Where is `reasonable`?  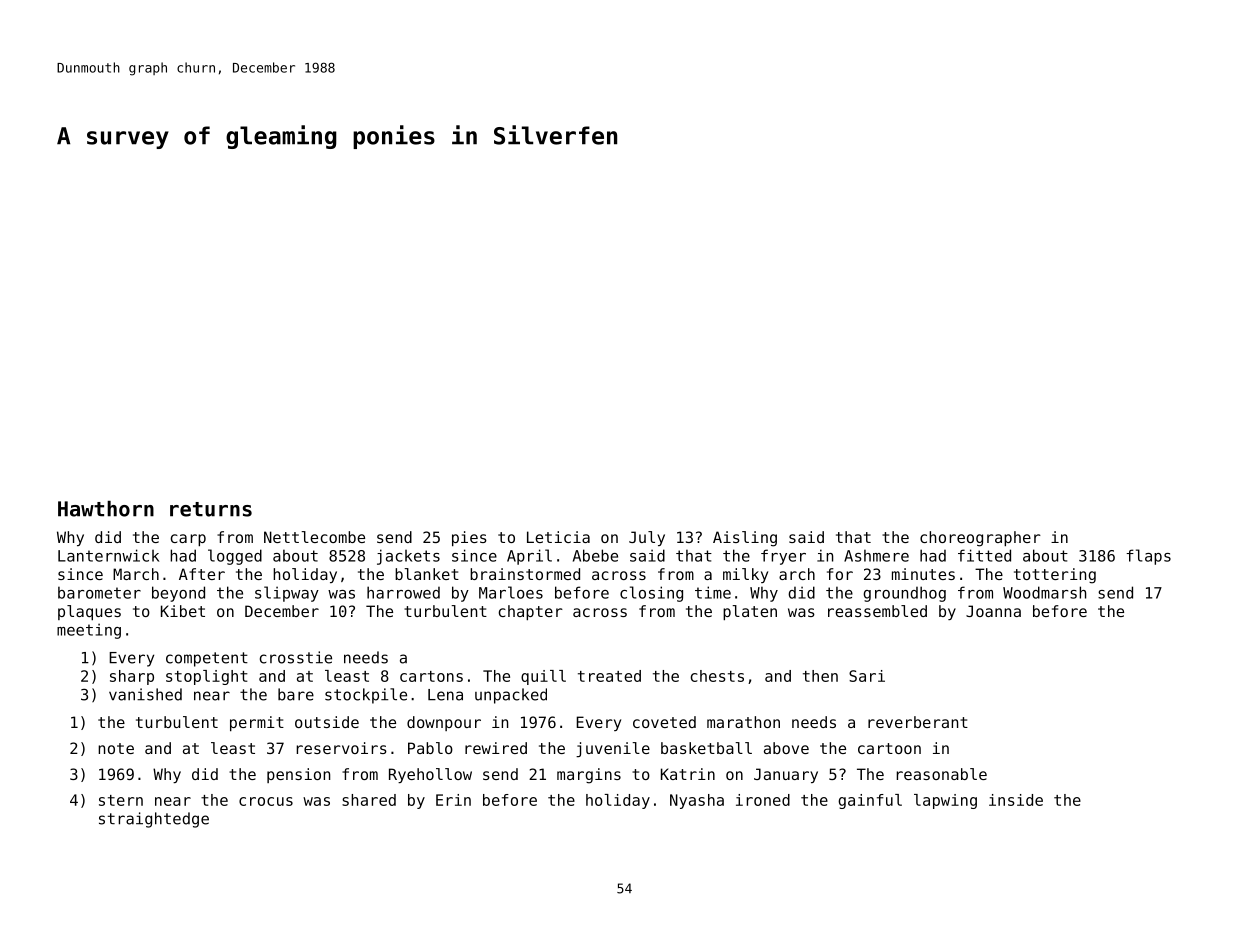
reasonable is located at coordinates (941, 774).
